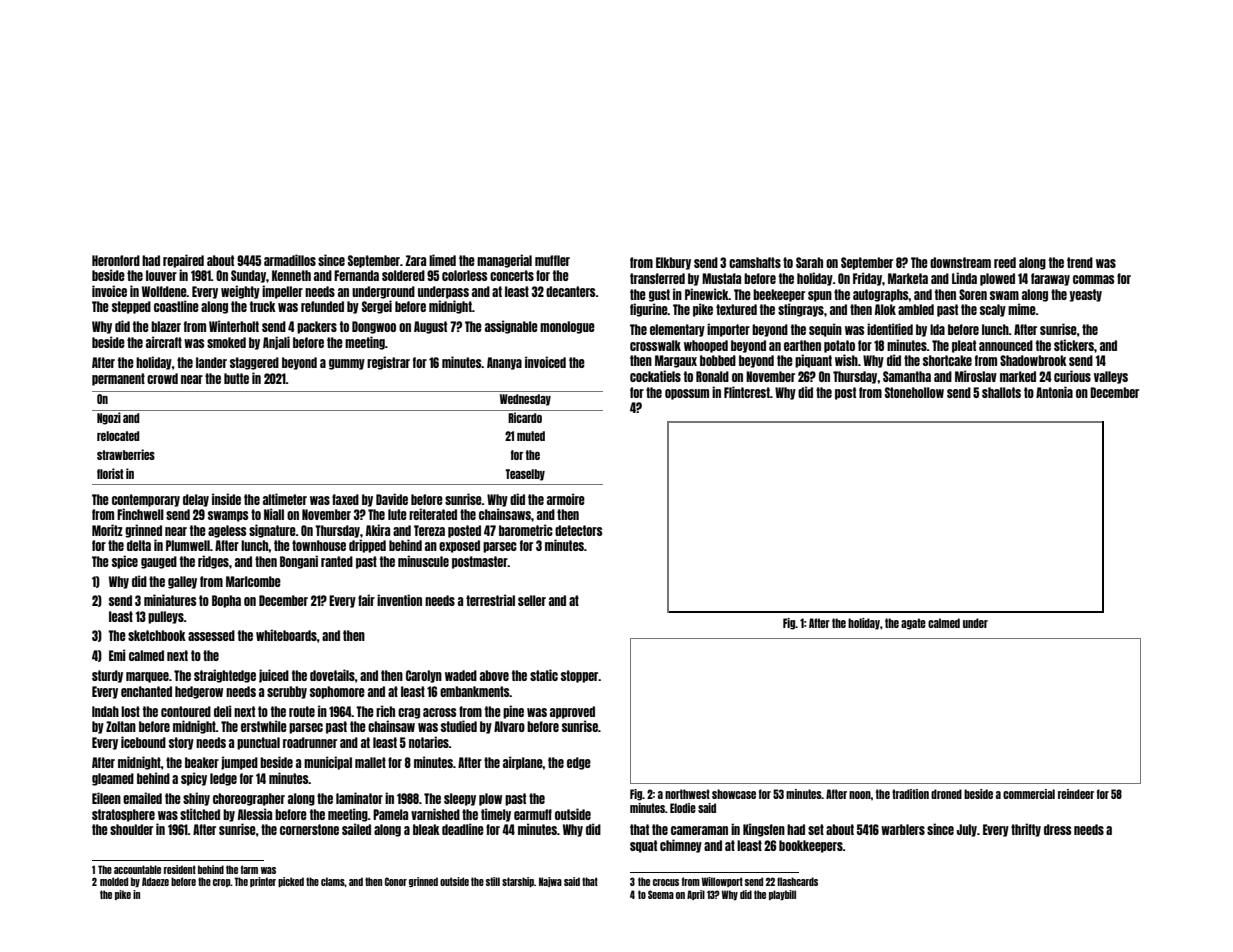 The height and width of the screenshot is (952, 1233). Describe the element at coordinates (782, 895) in the screenshot. I see `playbill` at that location.
